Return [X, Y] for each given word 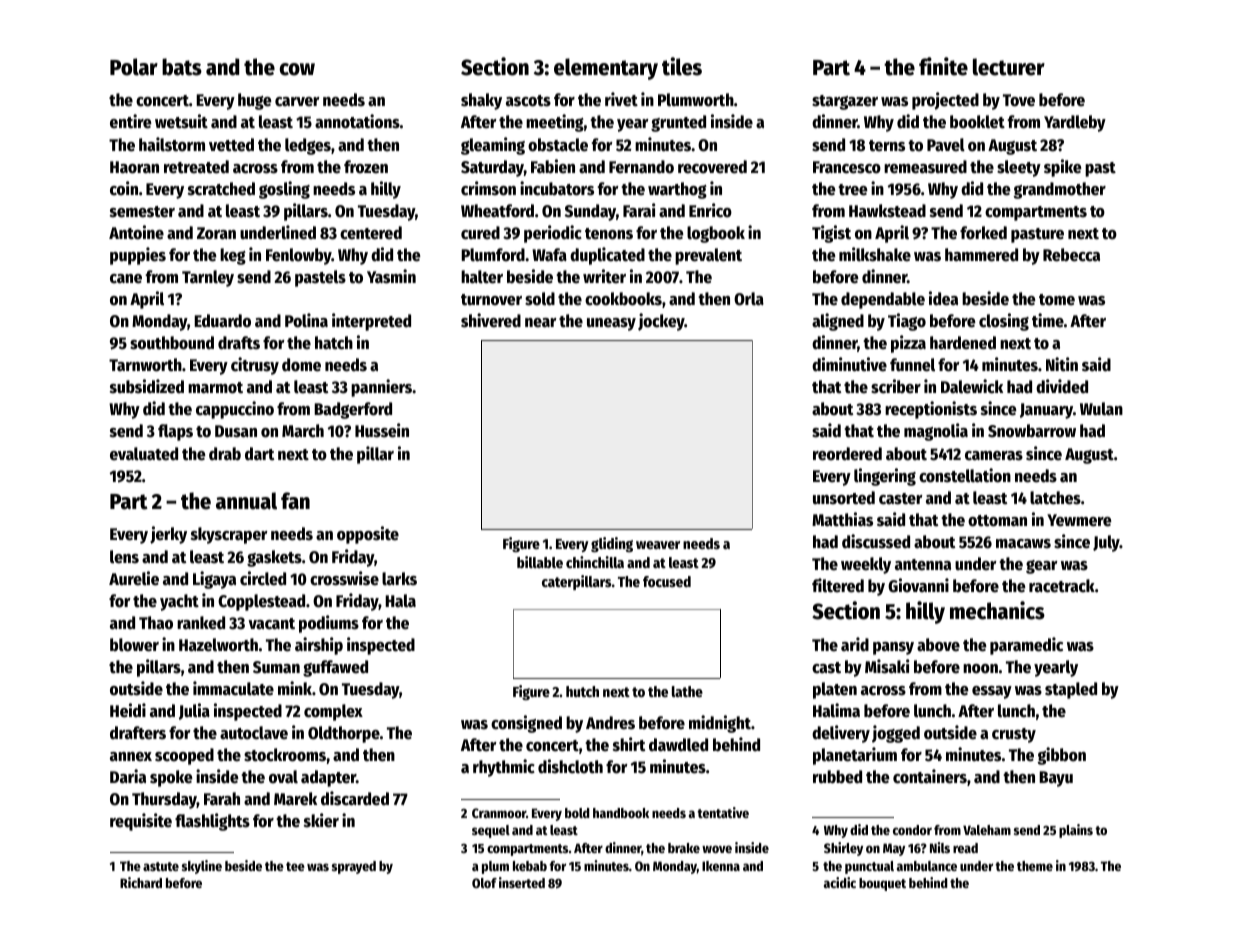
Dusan [236, 431]
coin [124, 188]
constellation [965, 475]
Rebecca [1071, 255]
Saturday [492, 168]
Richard [141, 882]
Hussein [382, 430]
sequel [491, 831]
